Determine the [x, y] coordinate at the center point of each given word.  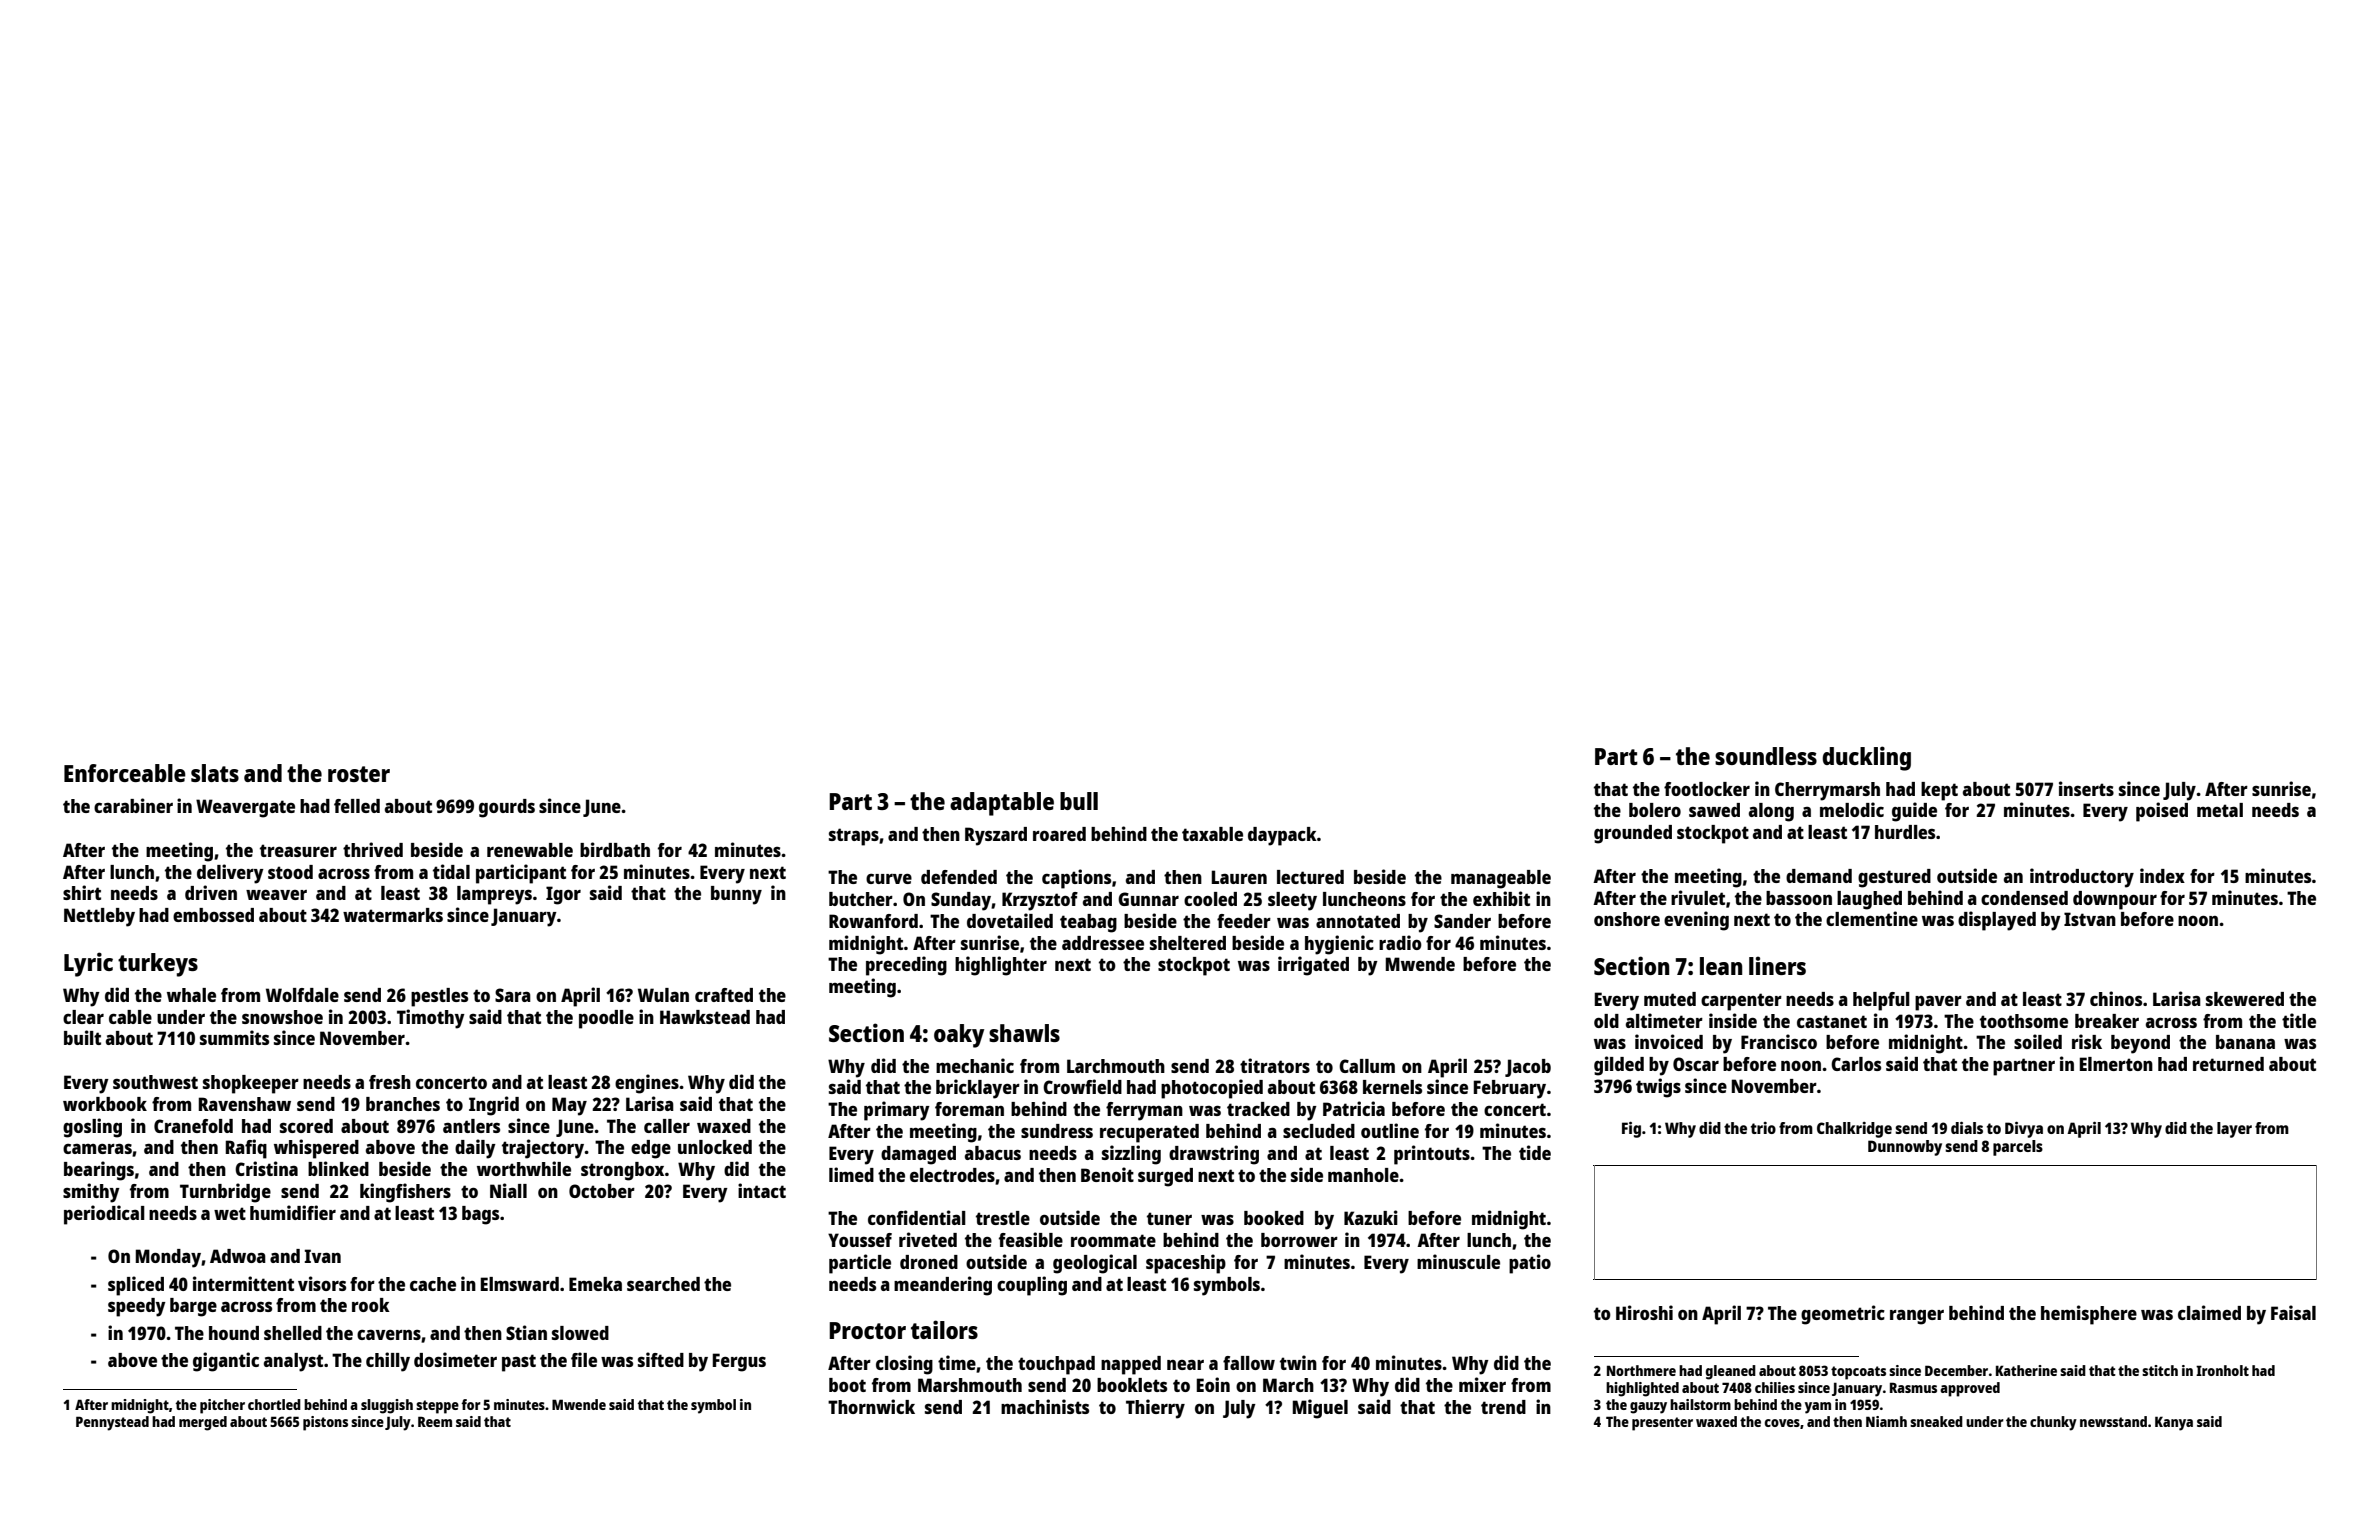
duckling [1866, 758]
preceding [906, 966]
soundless [1766, 756]
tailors [944, 1329]
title [2299, 1020]
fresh [390, 1082]
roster [359, 774]
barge [193, 1307]
